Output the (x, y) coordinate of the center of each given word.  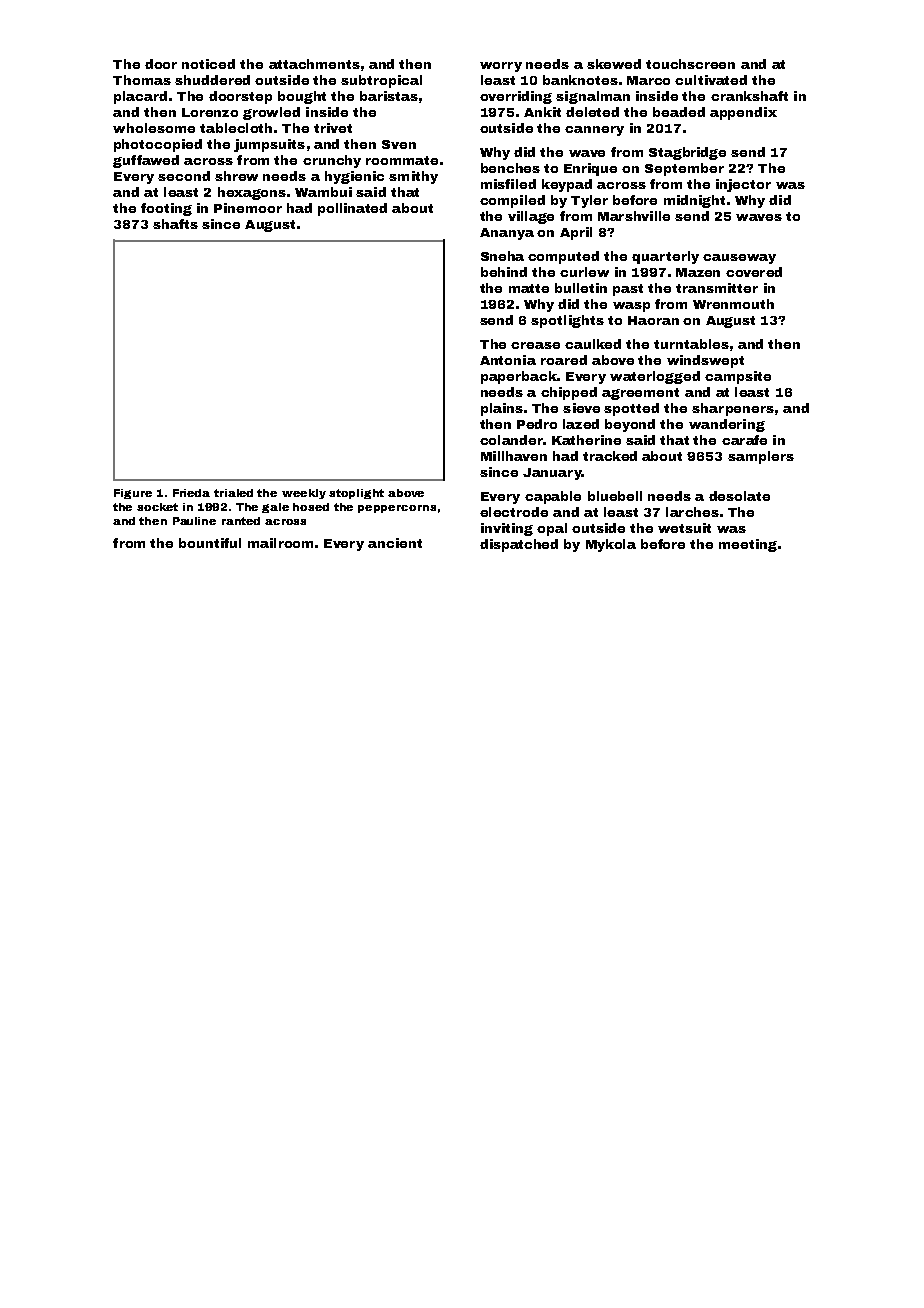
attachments (314, 64)
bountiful (210, 543)
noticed (208, 64)
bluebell (615, 496)
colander (511, 440)
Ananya (507, 234)
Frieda (191, 493)
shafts (175, 224)
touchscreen (690, 64)
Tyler (589, 201)
